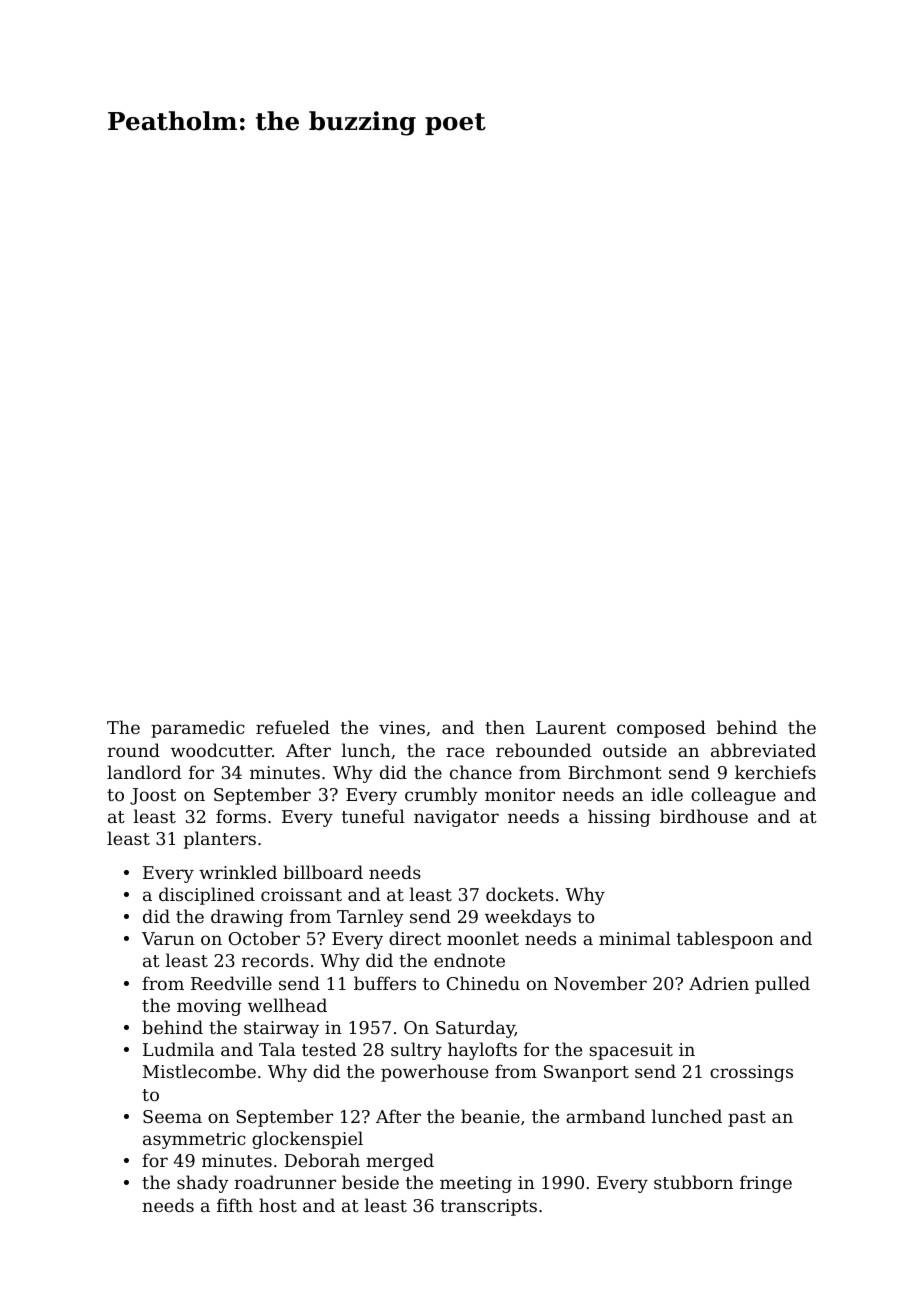 The width and height of the page is (924, 1314). What do you see at coordinates (520, 794) in the page?
I see `monitor` at bounding box center [520, 794].
